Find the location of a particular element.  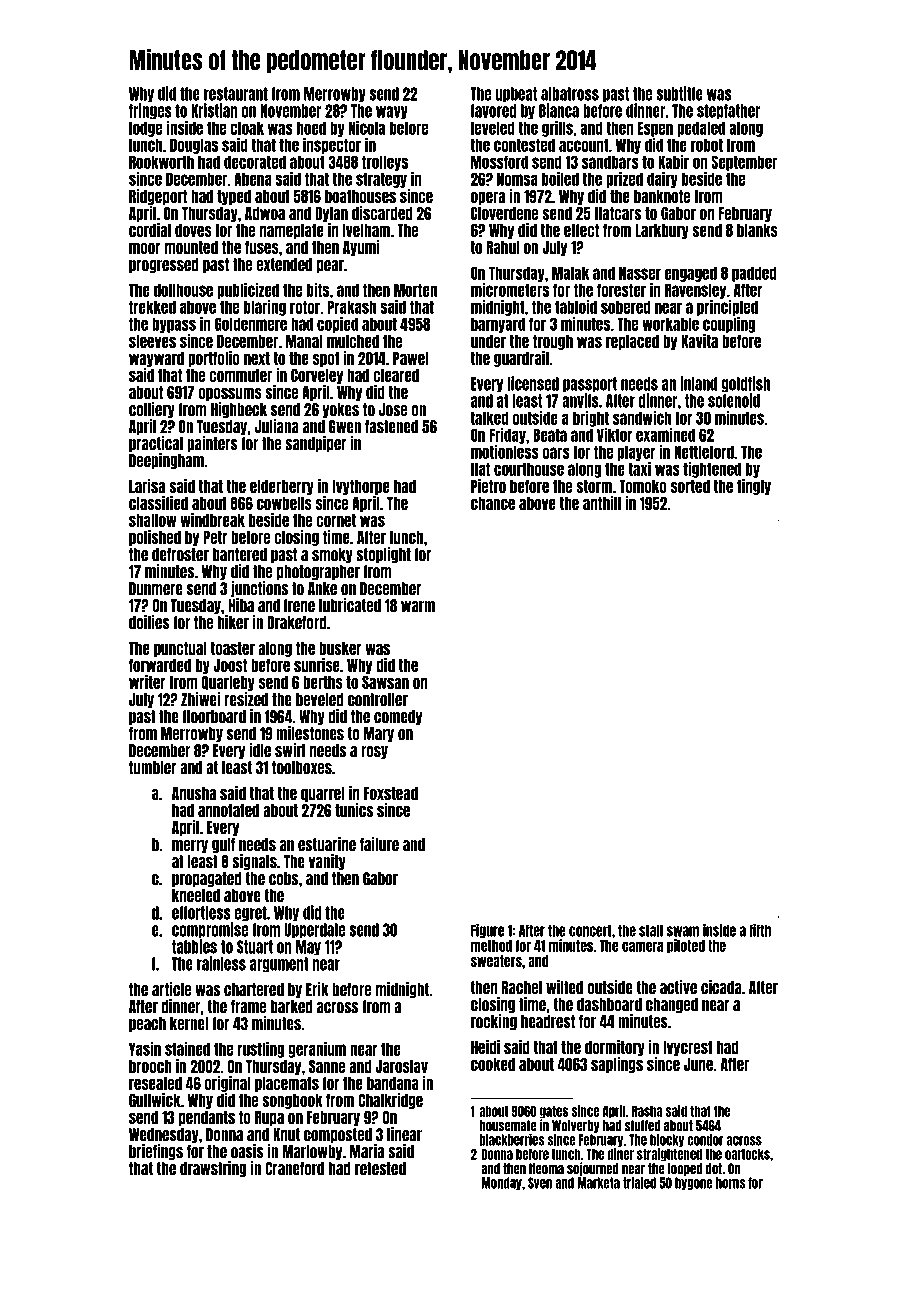

sobered is located at coordinates (626, 307).
